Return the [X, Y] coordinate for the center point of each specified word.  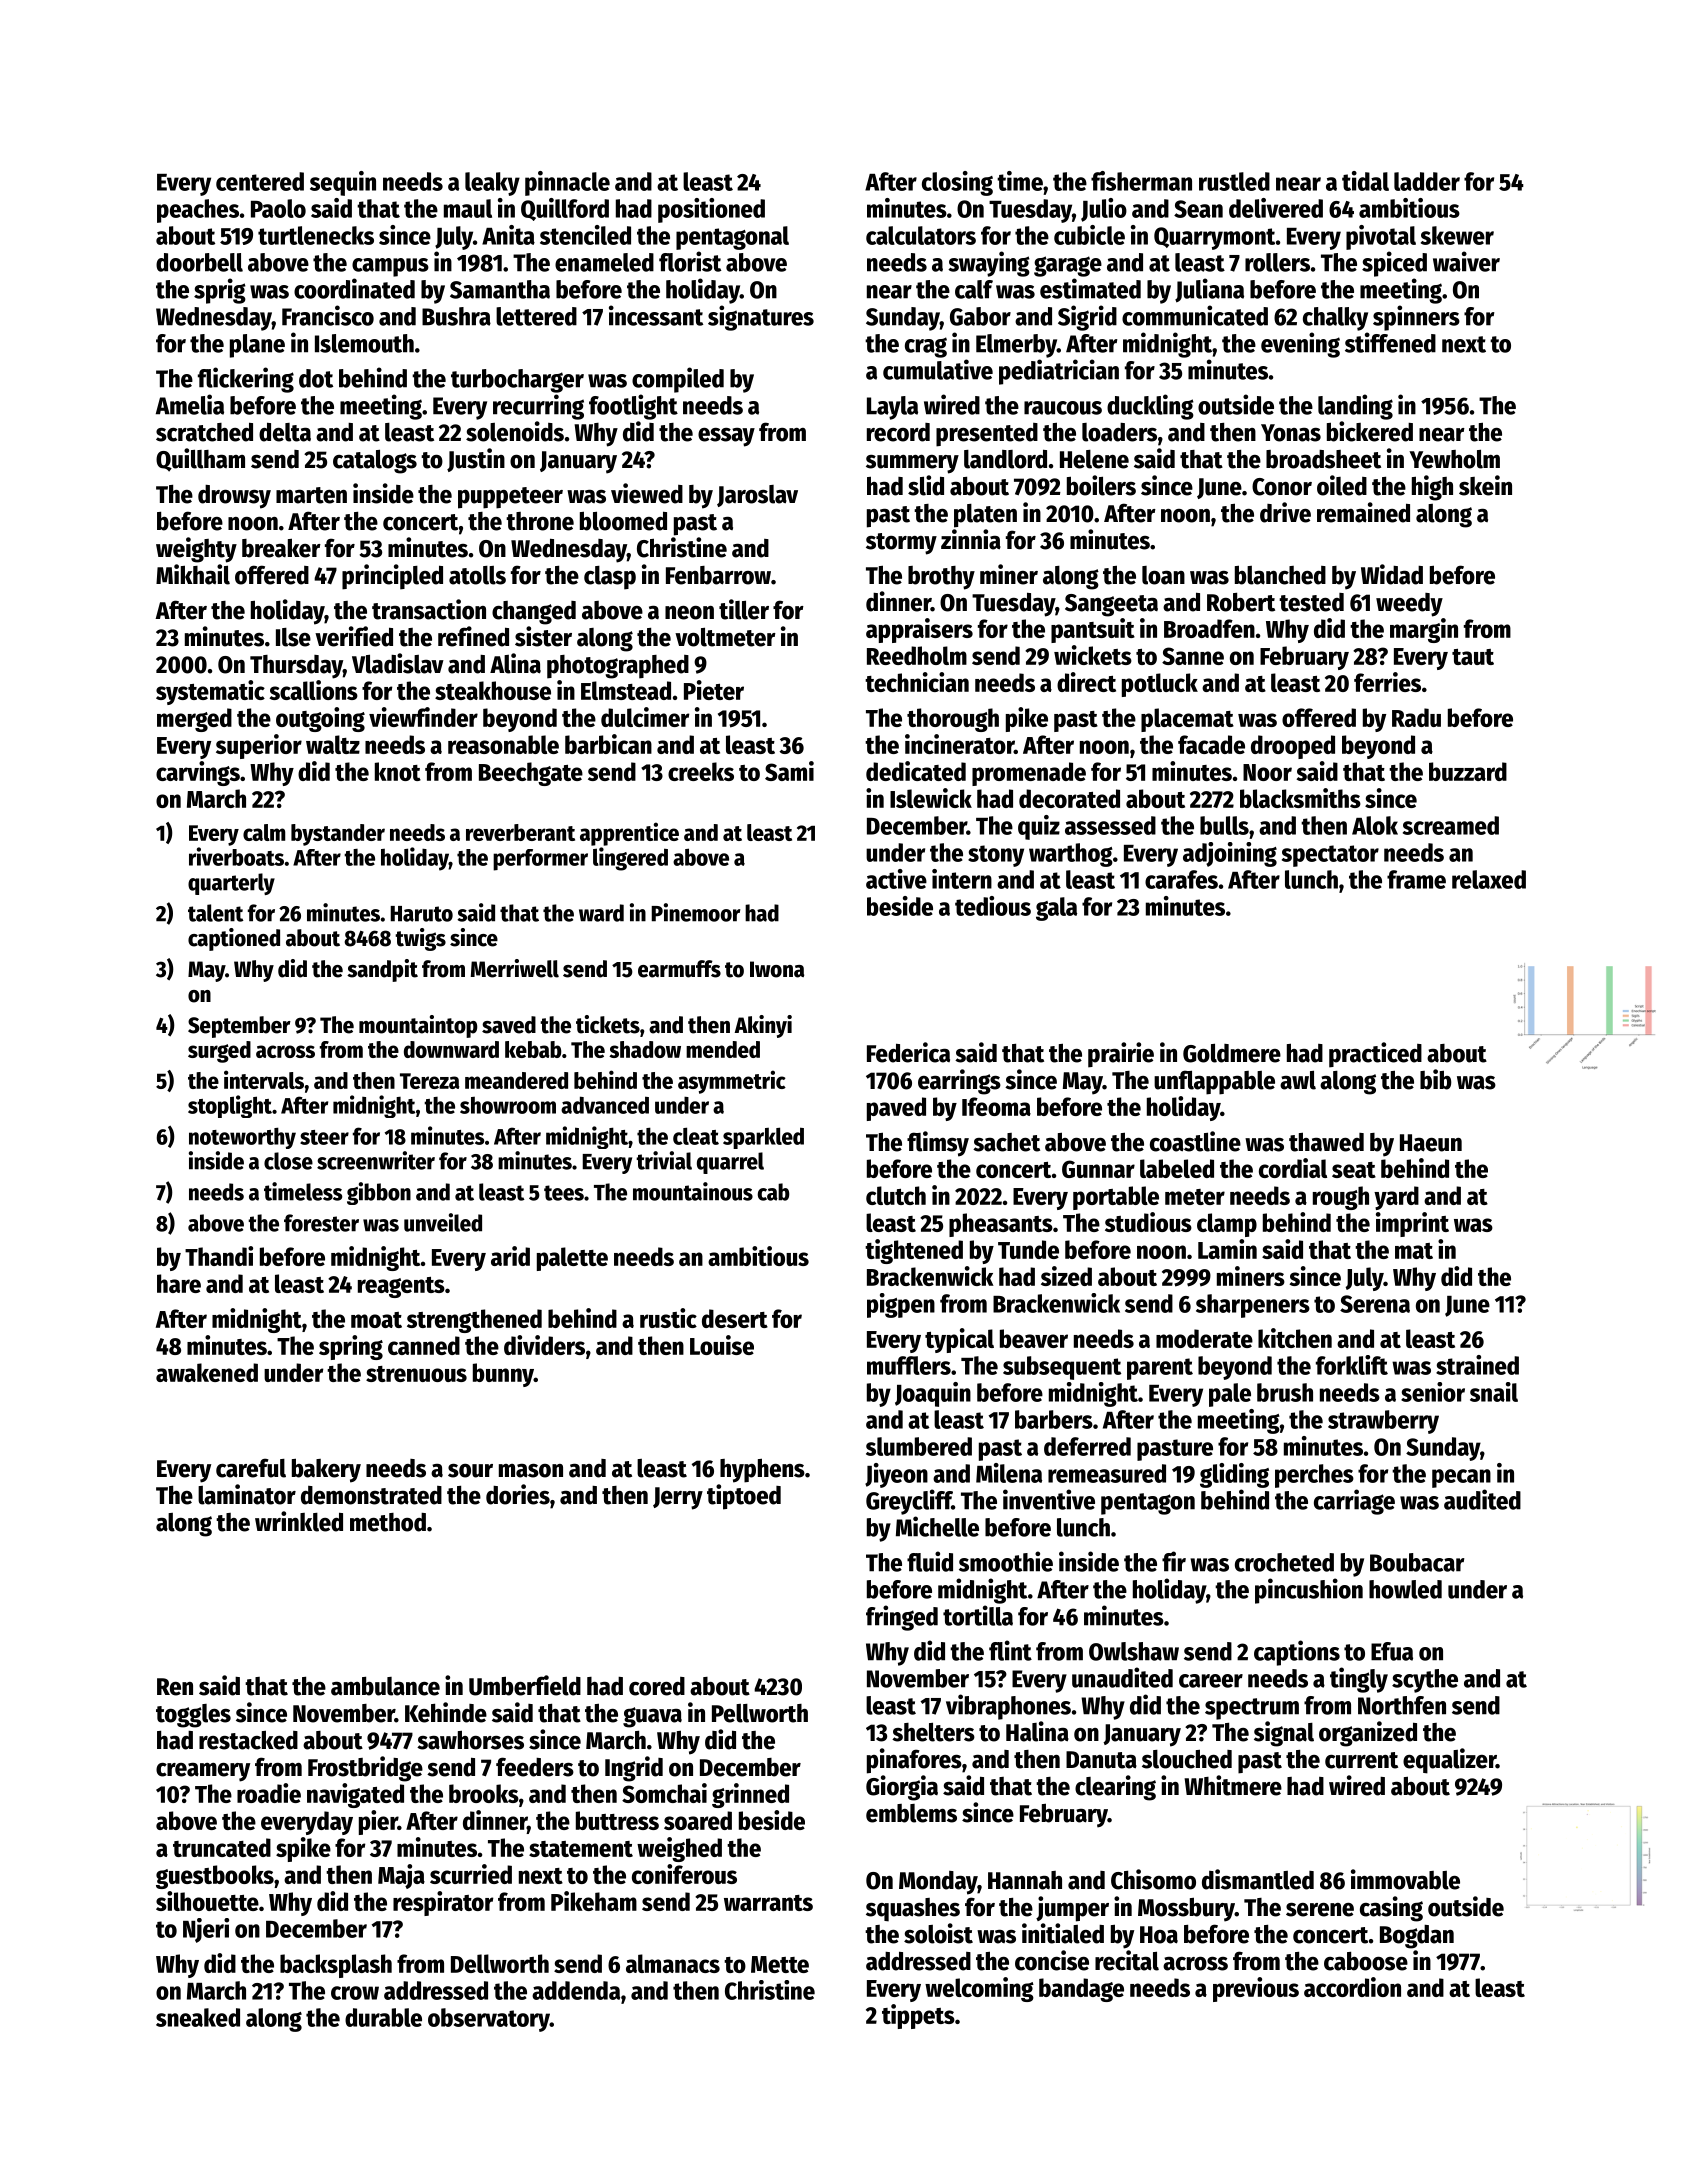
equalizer [1449, 1761]
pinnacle [567, 183]
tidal [1365, 181]
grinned [750, 1795]
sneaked [198, 2017]
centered [260, 181]
